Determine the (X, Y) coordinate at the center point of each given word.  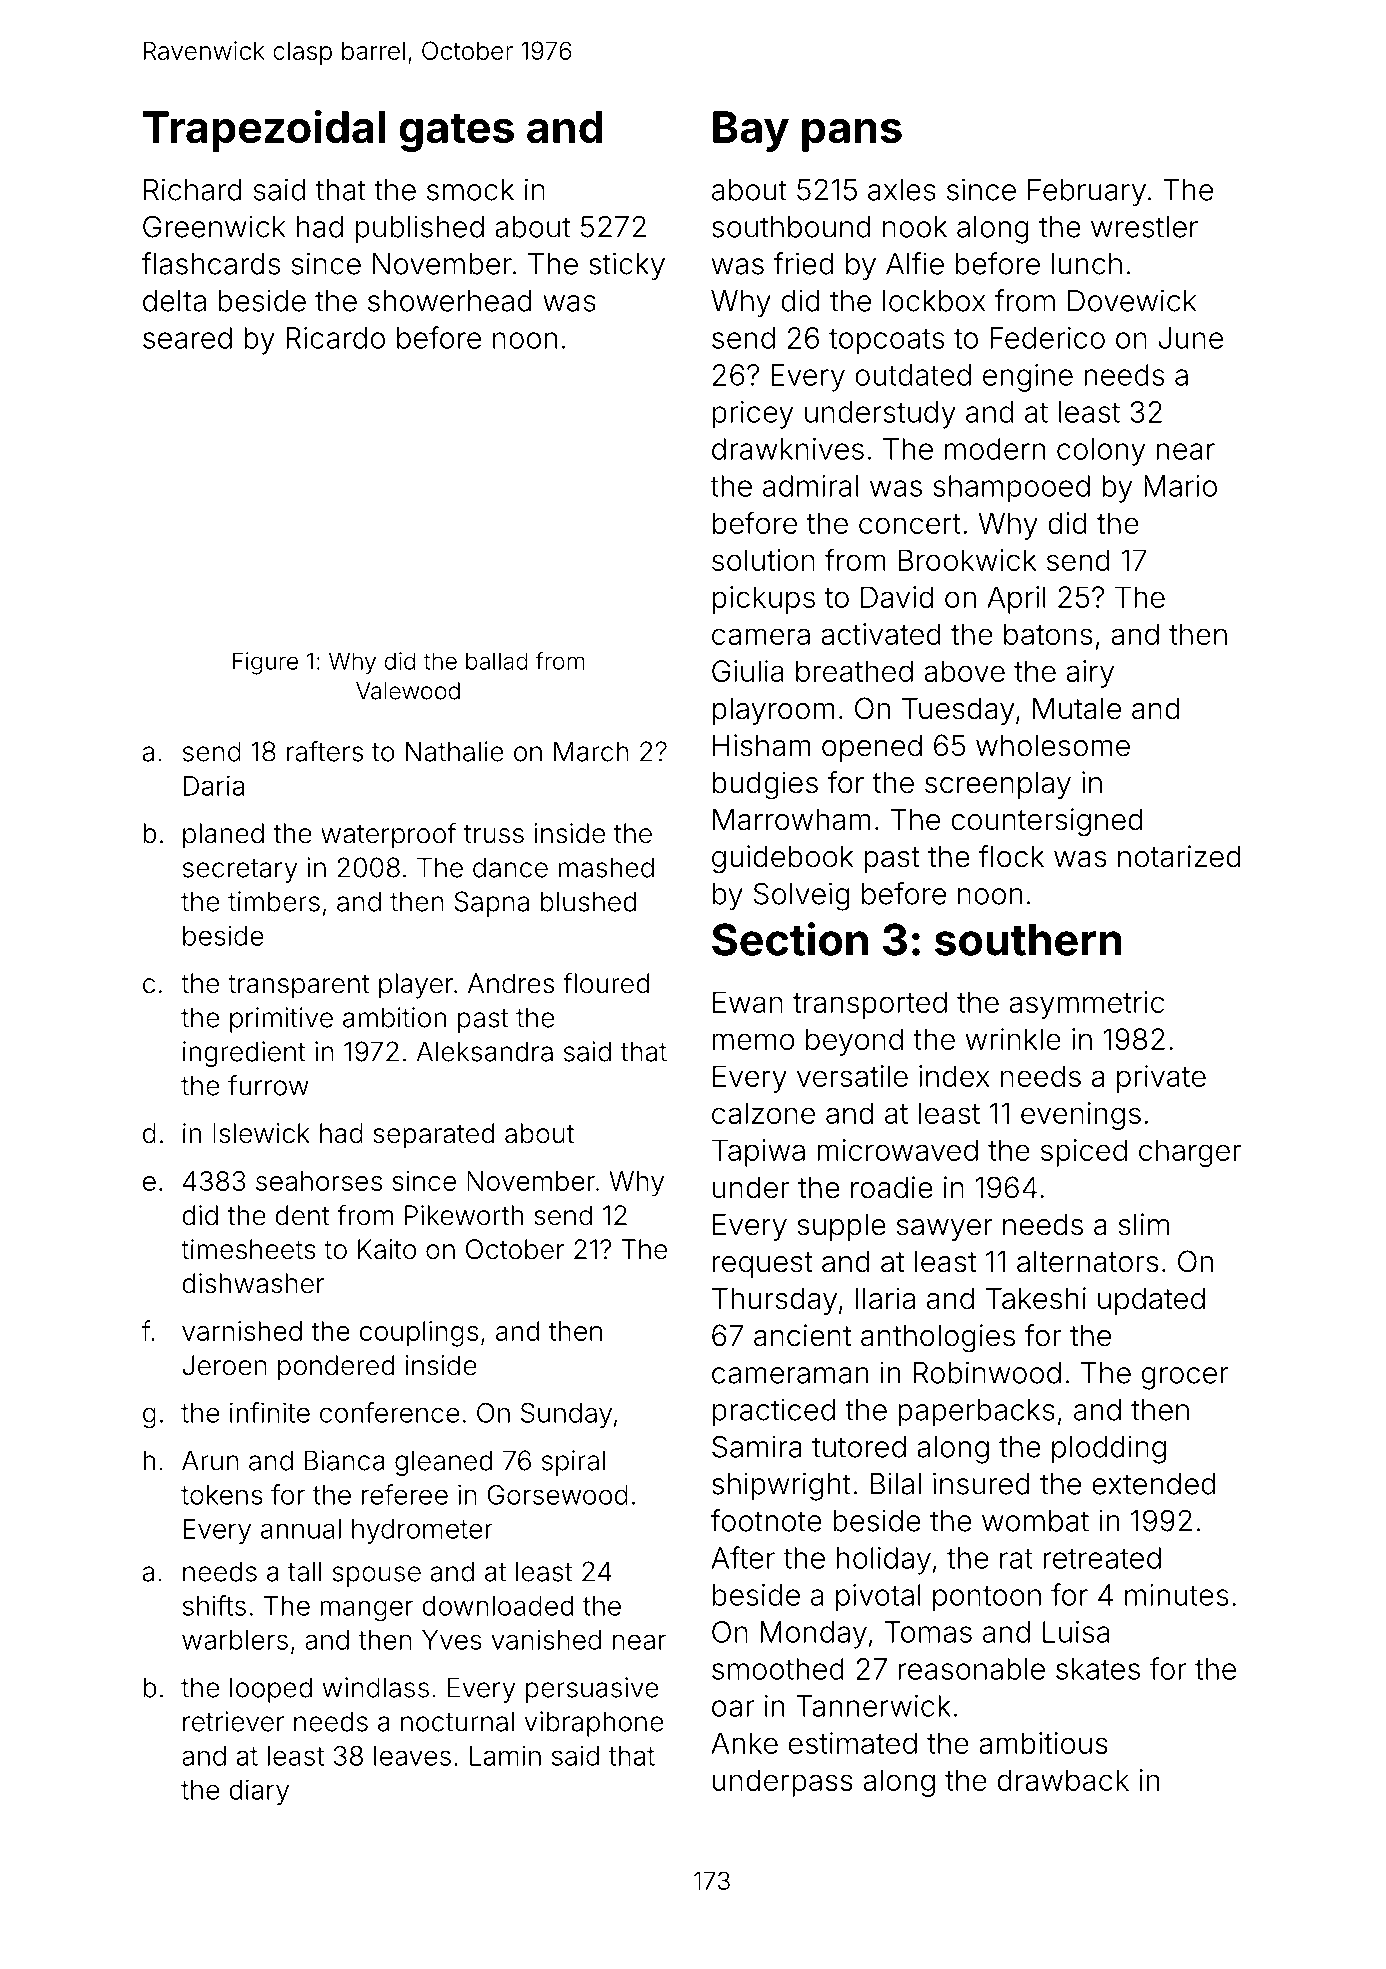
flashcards (210, 263)
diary (259, 1792)
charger (1190, 1153)
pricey (753, 415)
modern (995, 449)
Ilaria (885, 1298)
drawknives (788, 449)
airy (1090, 674)
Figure (265, 663)
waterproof (388, 835)
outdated (913, 375)
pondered (336, 1368)
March (591, 751)
